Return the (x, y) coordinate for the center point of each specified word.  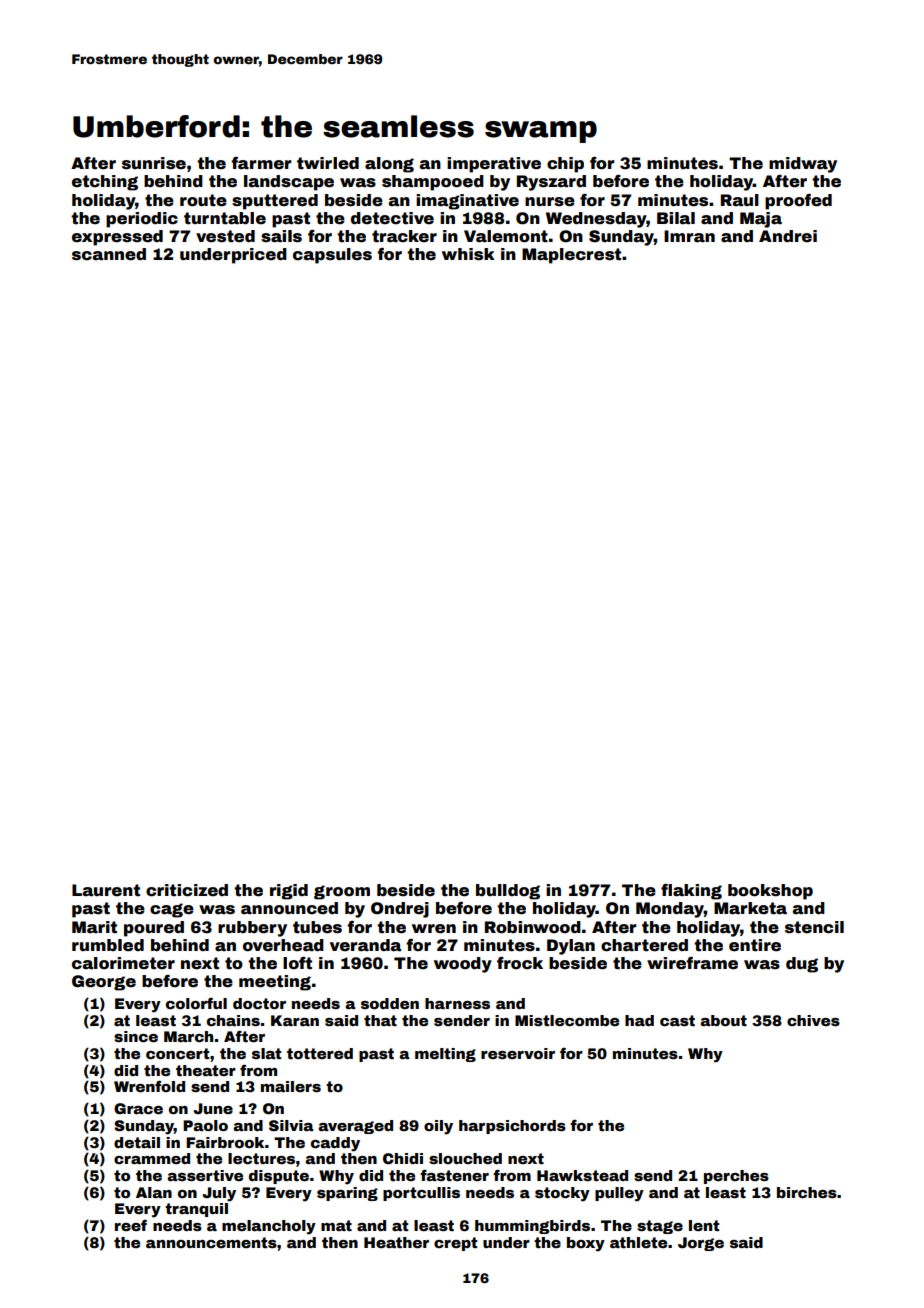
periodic (142, 220)
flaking (691, 892)
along (389, 165)
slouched (465, 1158)
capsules (332, 256)
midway (803, 165)
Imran (689, 236)
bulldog (508, 892)
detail (137, 1142)
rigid (289, 892)
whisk (468, 254)
